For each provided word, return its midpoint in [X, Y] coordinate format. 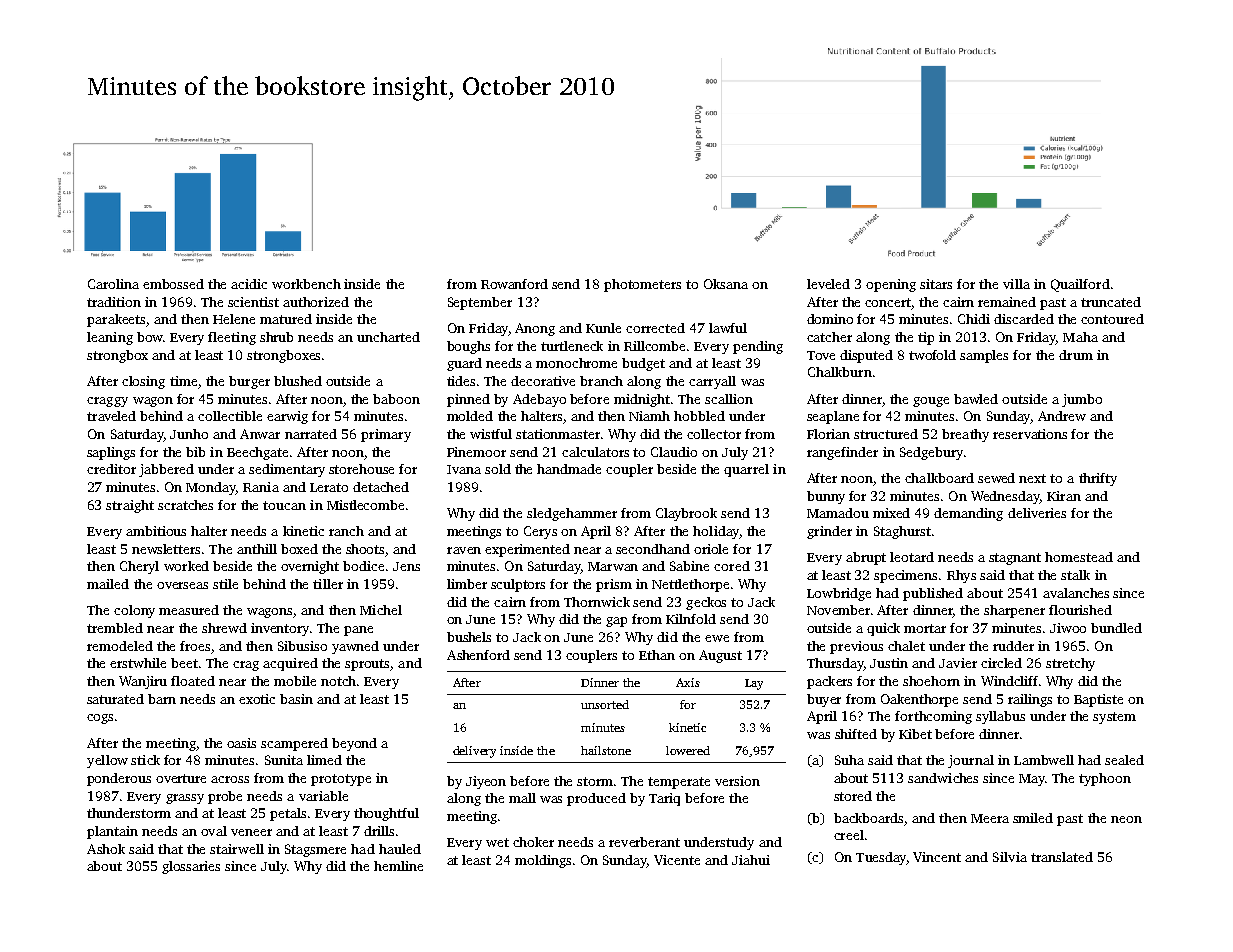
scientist [253, 302]
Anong [535, 329]
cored [732, 566]
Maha [1080, 337]
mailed [108, 584]
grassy [185, 799]
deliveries [1037, 513]
